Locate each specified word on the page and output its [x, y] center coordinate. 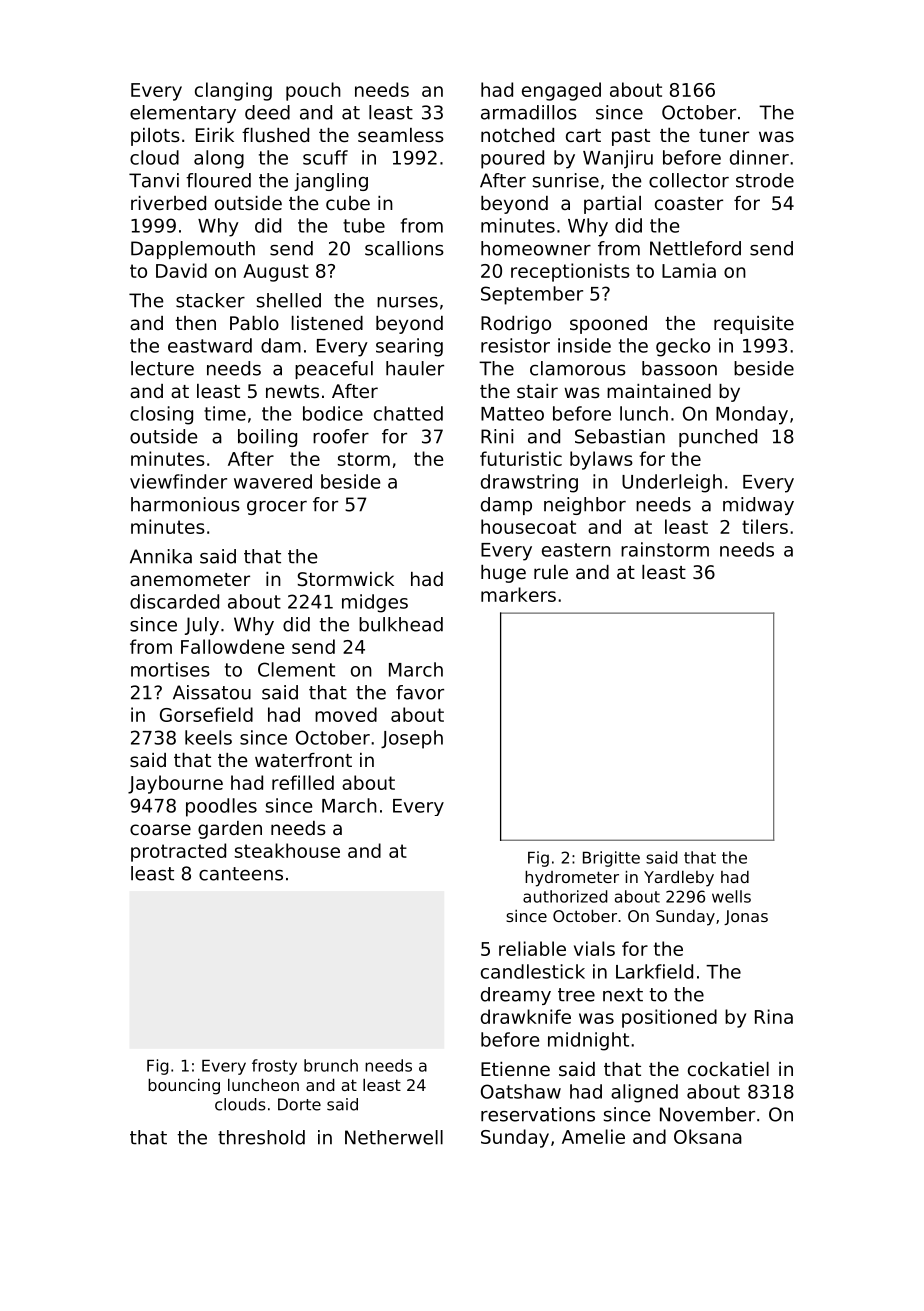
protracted [178, 852]
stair [537, 391]
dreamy [516, 996]
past [631, 137]
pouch [313, 91]
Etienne [515, 1069]
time [225, 413]
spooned [608, 325]
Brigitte [611, 859]
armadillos [529, 112]
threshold [261, 1137]
